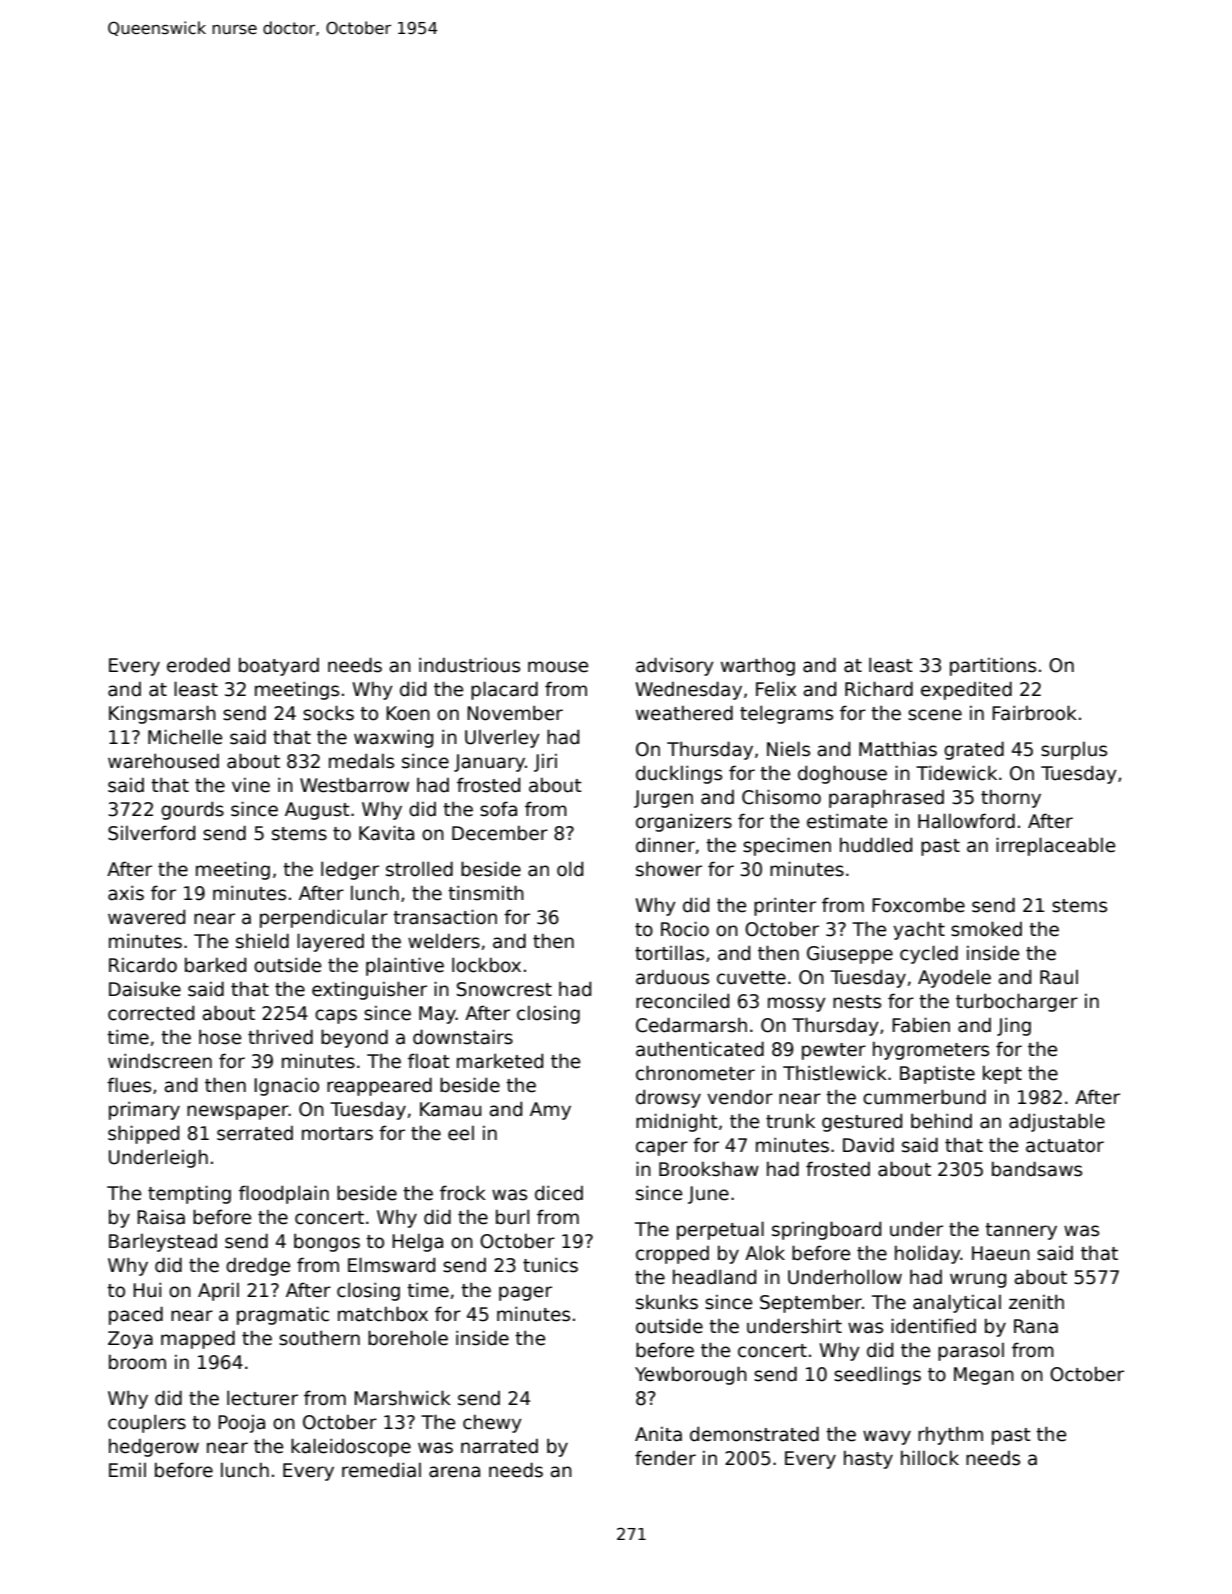  I want to click on Ignacio, so click(286, 1086).
